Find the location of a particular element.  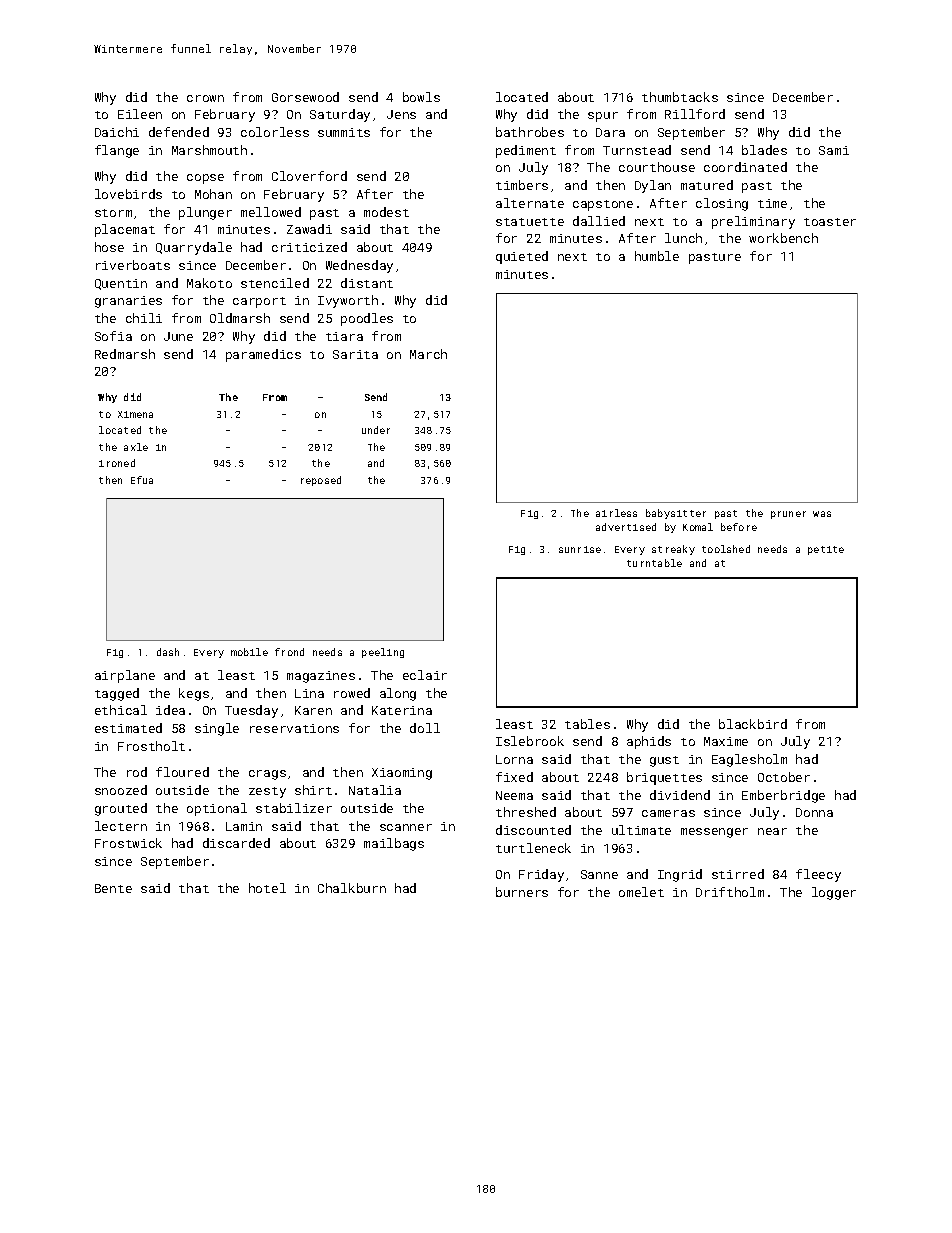

crown is located at coordinates (205, 98).
